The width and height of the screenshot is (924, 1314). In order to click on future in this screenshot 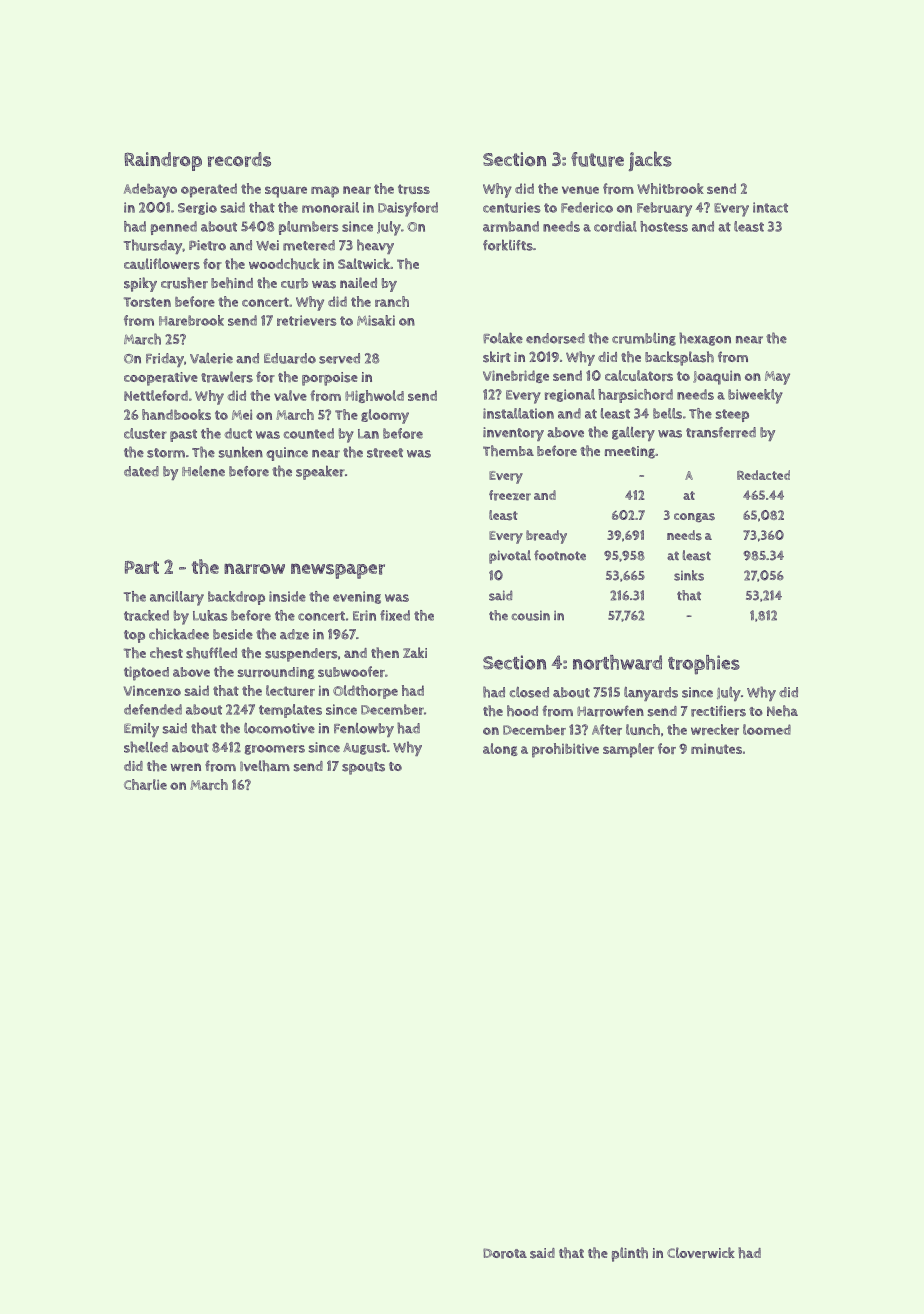, I will do `click(597, 159)`.
